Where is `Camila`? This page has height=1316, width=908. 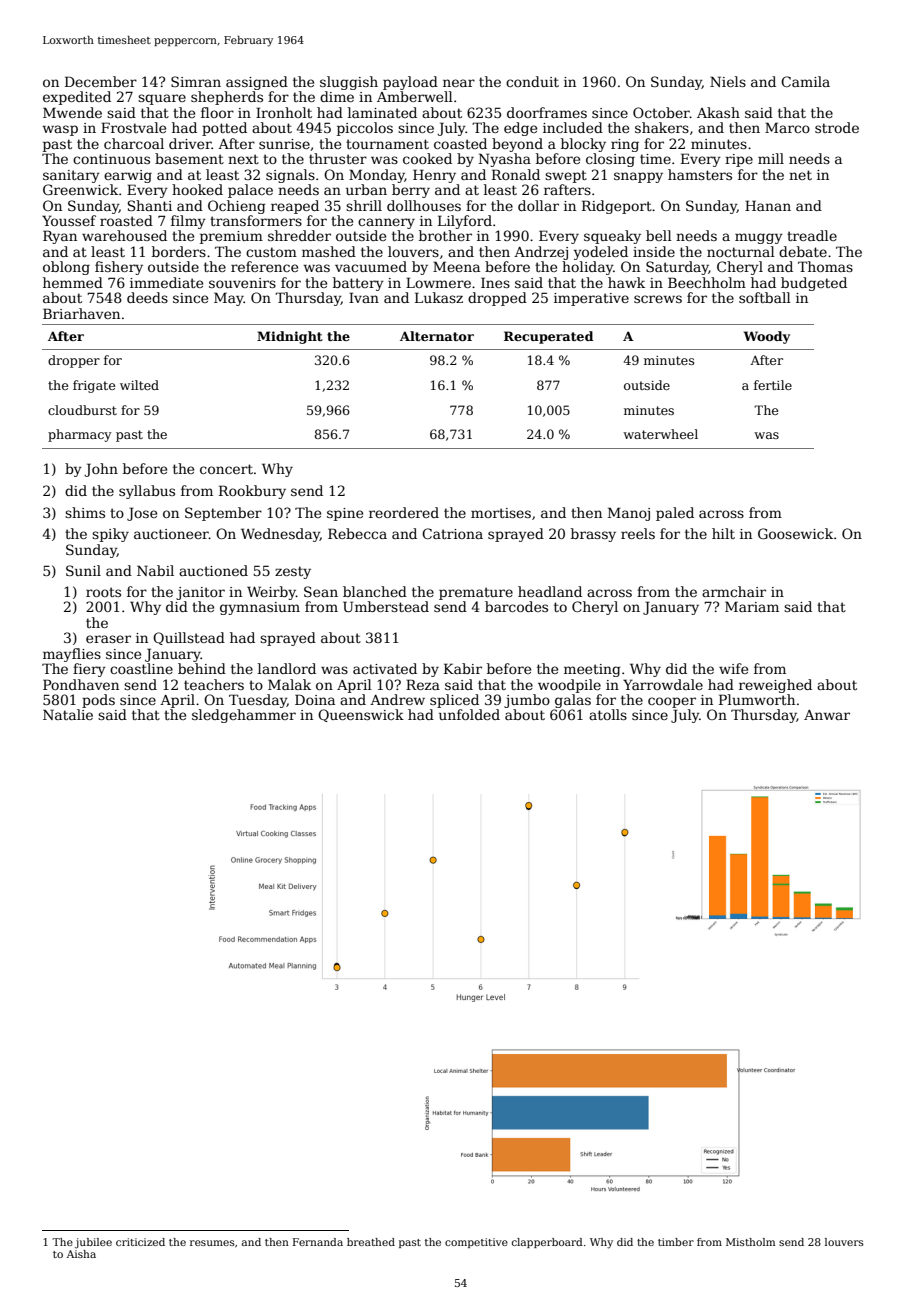 Camila is located at coordinates (805, 81).
